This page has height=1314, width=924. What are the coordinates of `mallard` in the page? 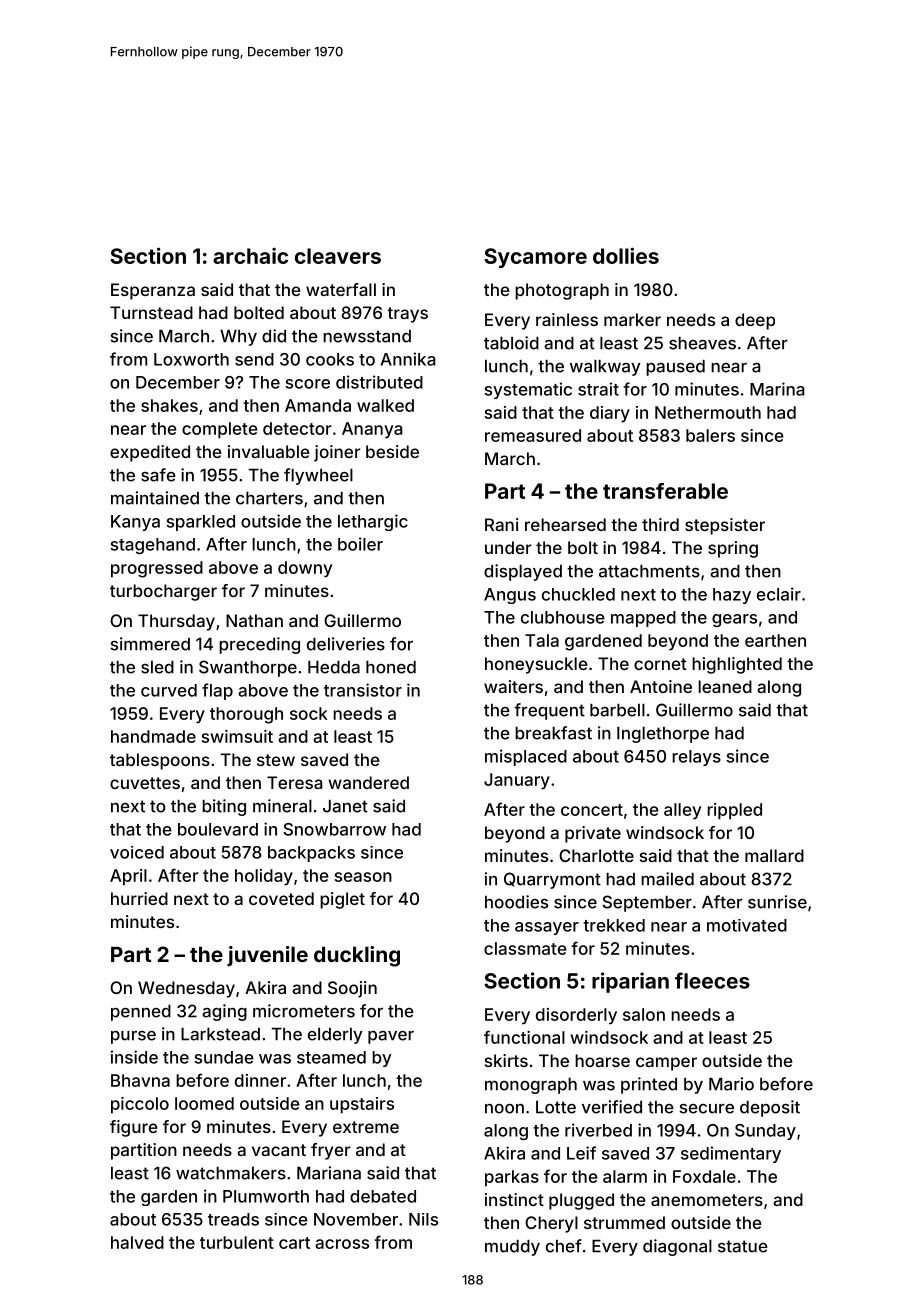 It's located at (774, 855).
